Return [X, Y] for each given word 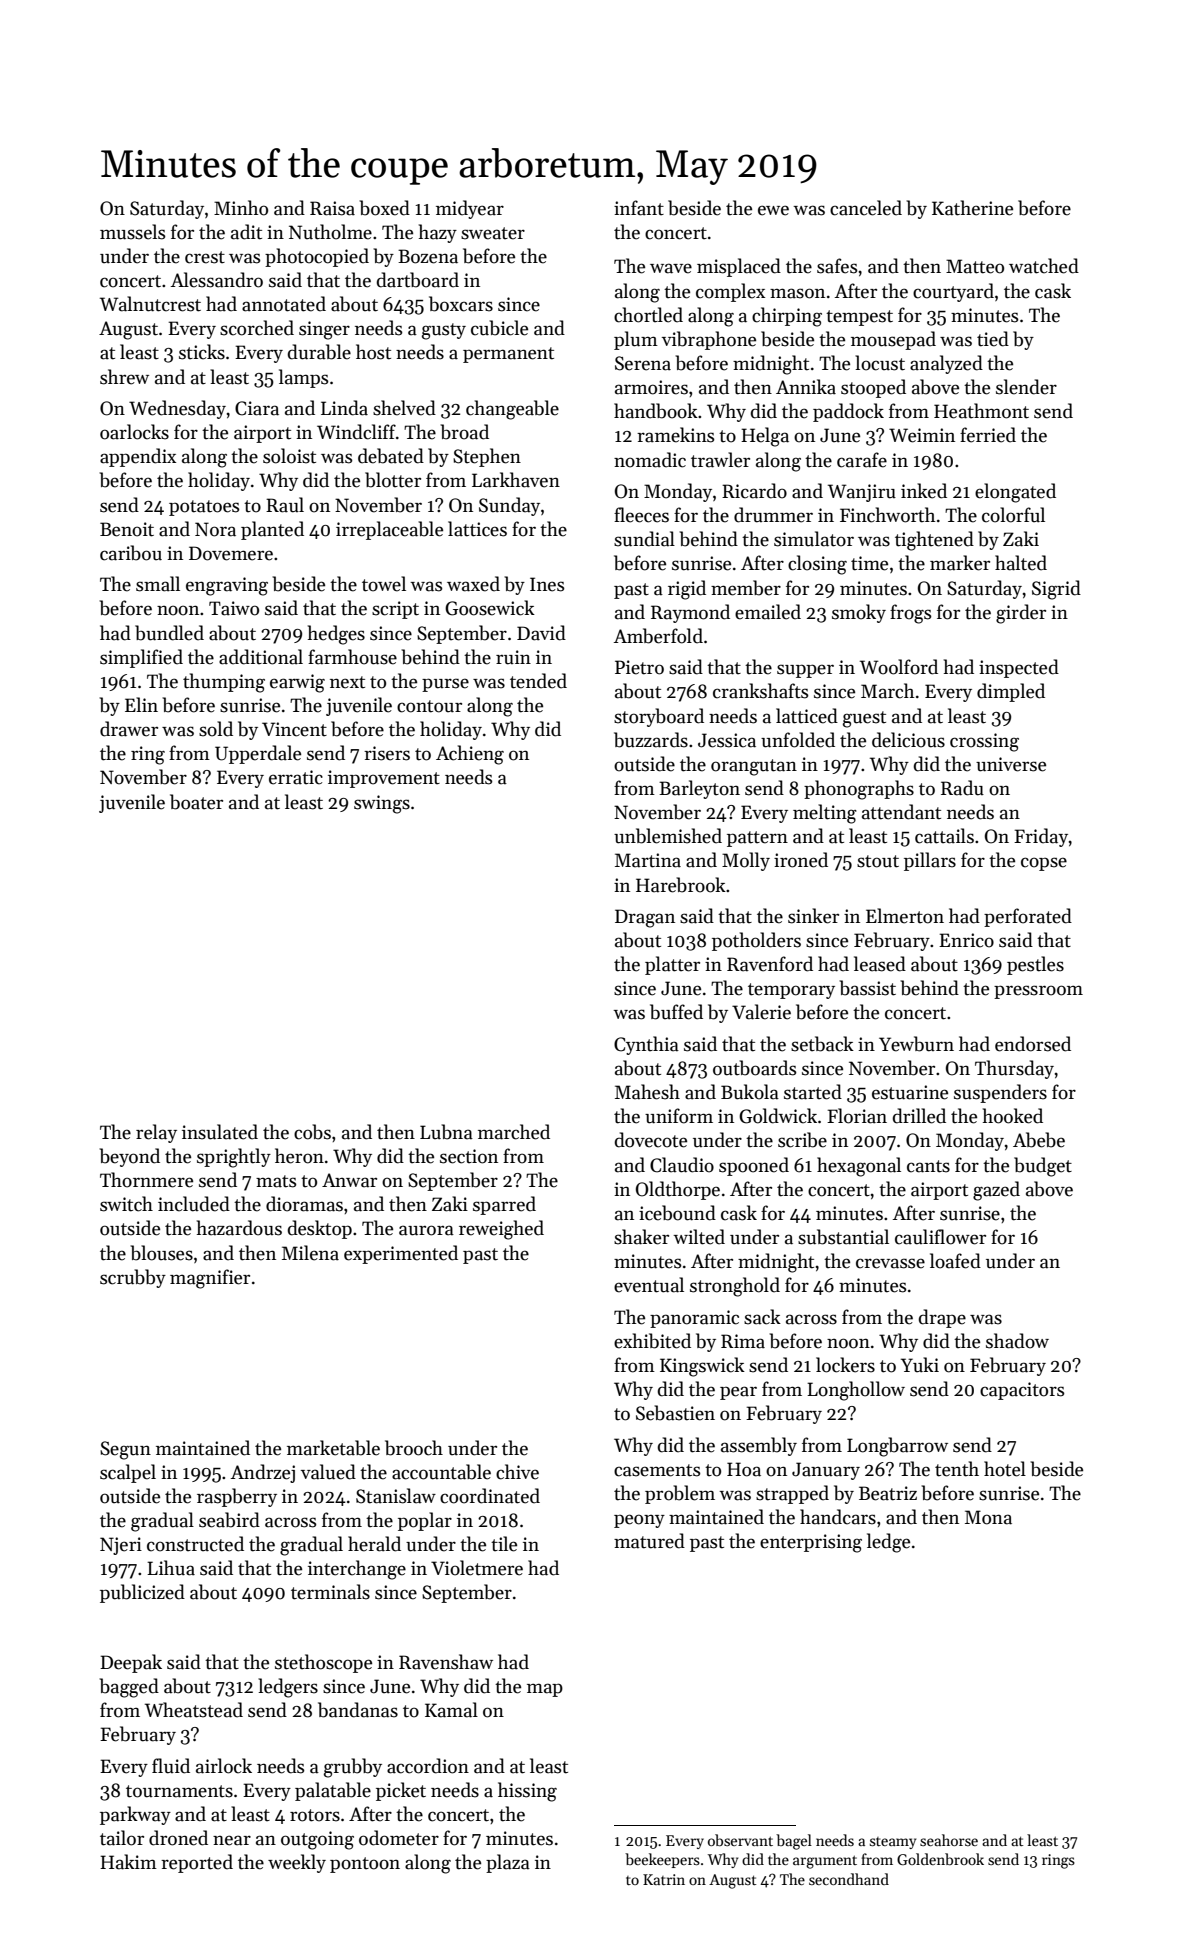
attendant [901, 812]
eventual [649, 1285]
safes [837, 266]
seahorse [949, 1840]
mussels [132, 232]
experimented [401, 1254]
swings [382, 804]
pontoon [365, 1865]
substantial [843, 1237]
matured [649, 1541]
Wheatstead [194, 1710]
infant [639, 208]
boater [196, 802]
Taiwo [234, 608]
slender [1026, 387]
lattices [477, 529]
